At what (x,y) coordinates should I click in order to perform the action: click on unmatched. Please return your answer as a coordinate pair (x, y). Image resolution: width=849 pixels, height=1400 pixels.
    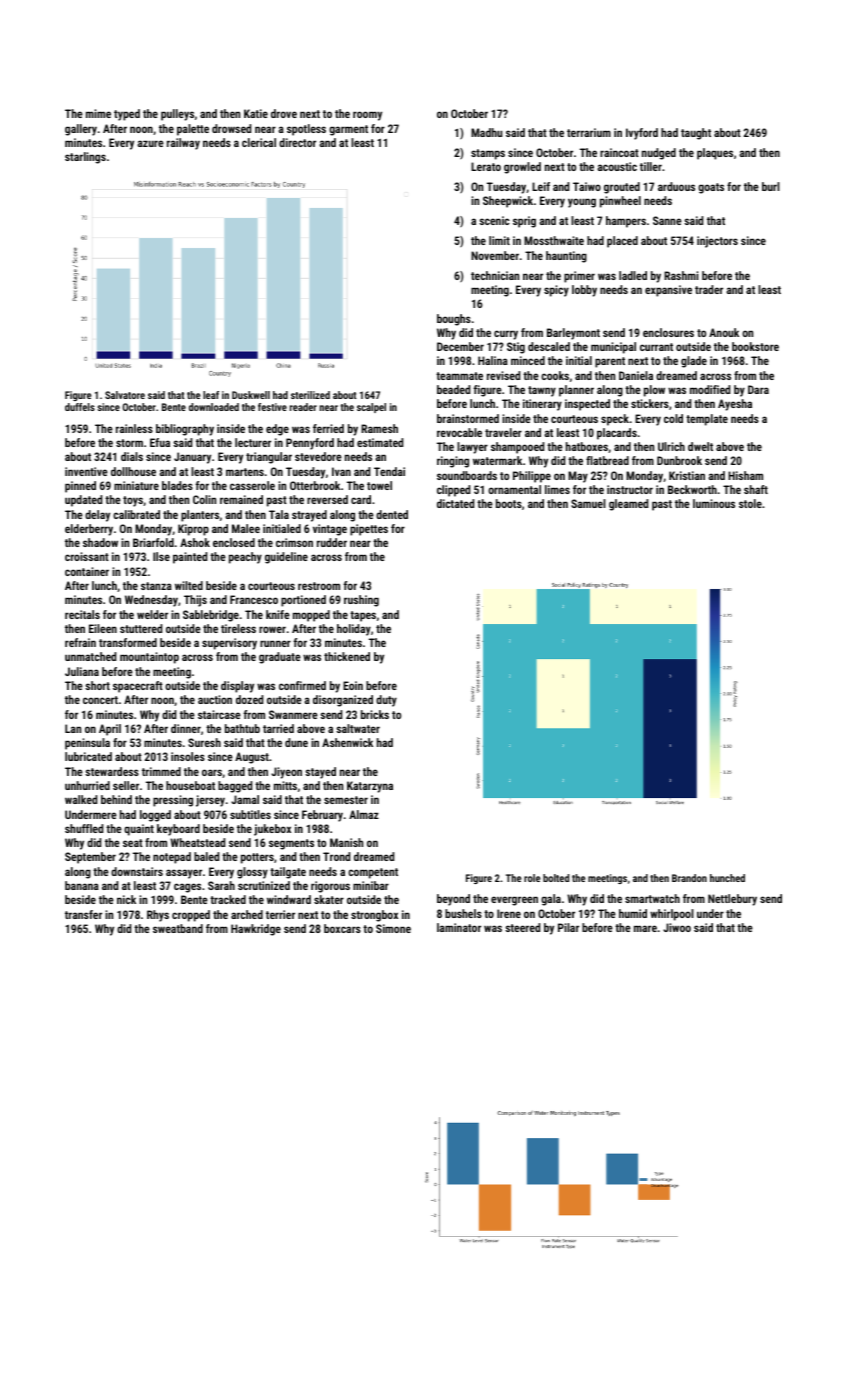
    Looking at the image, I should click on (90, 656).
